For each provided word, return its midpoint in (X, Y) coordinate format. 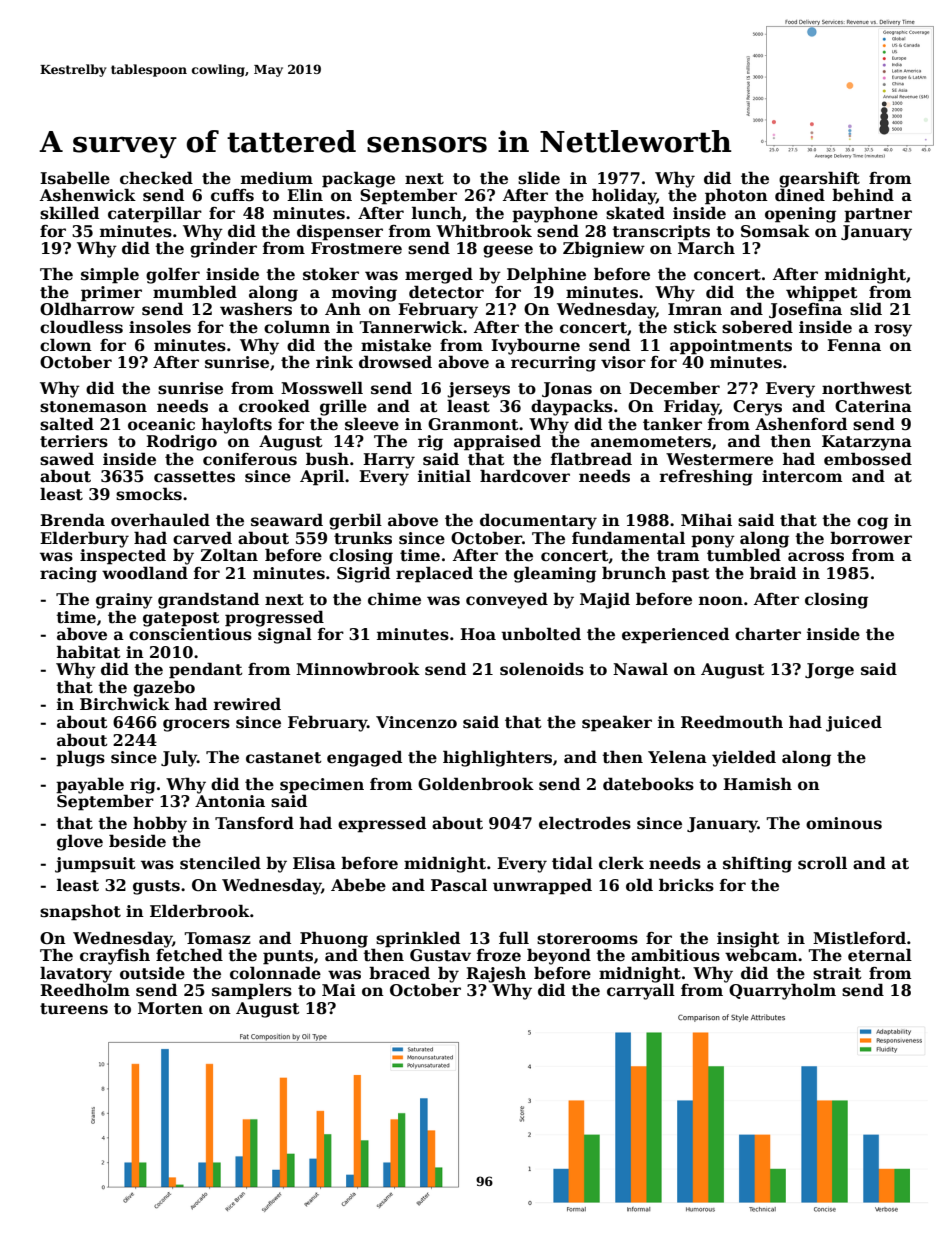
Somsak (775, 231)
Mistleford (859, 938)
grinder (223, 249)
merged (439, 275)
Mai (339, 990)
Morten (170, 1008)
